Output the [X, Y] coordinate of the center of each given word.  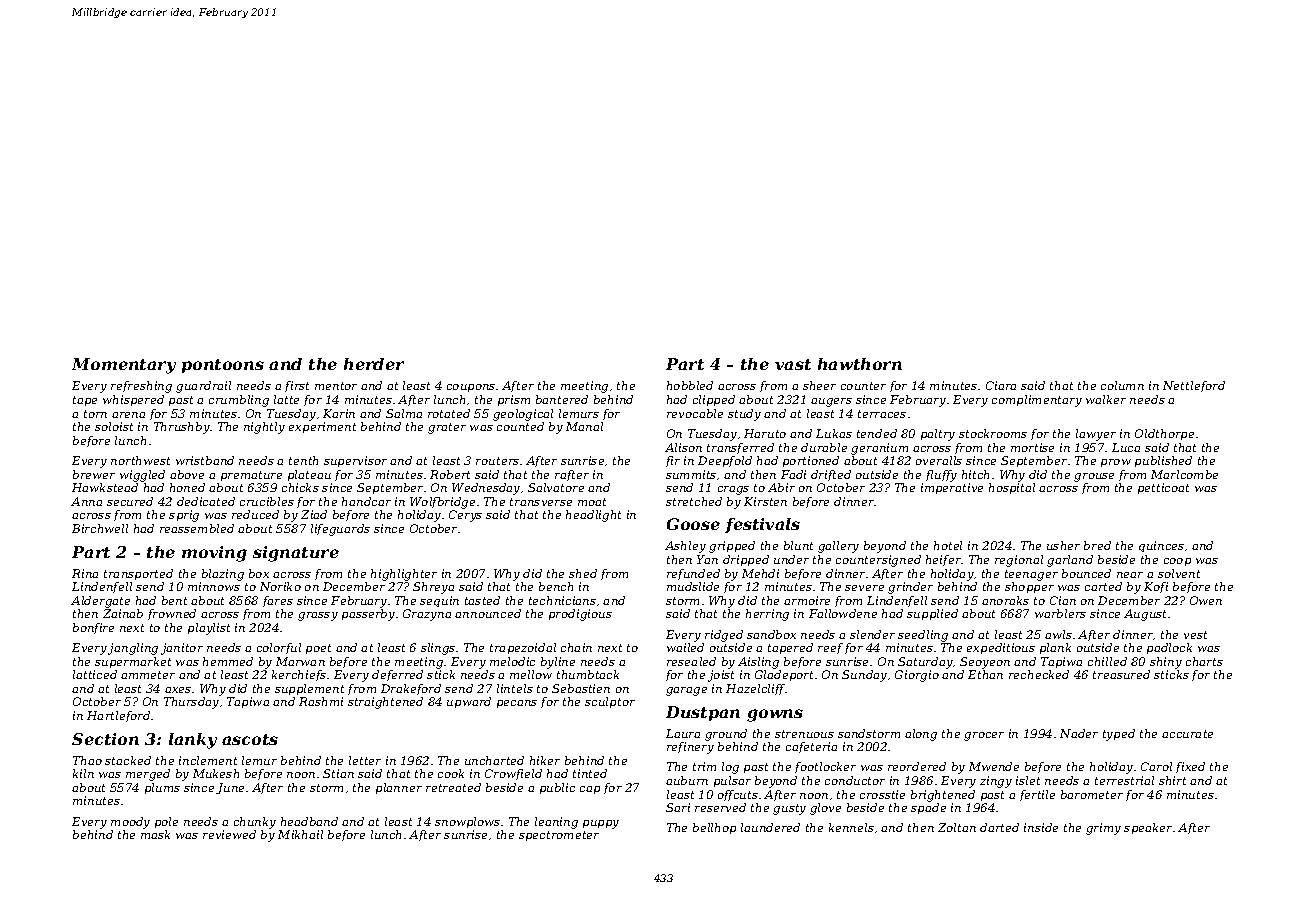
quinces [1161, 546]
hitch [975, 474]
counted [520, 426]
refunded [693, 574]
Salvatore [556, 487]
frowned [172, 614]
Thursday [191, 703]
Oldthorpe [1164, 434]
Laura [683, 733]
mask [155, 834]
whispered [133, 400]
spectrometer [559, 836]
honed [187, 487]
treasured [1121, 674]
